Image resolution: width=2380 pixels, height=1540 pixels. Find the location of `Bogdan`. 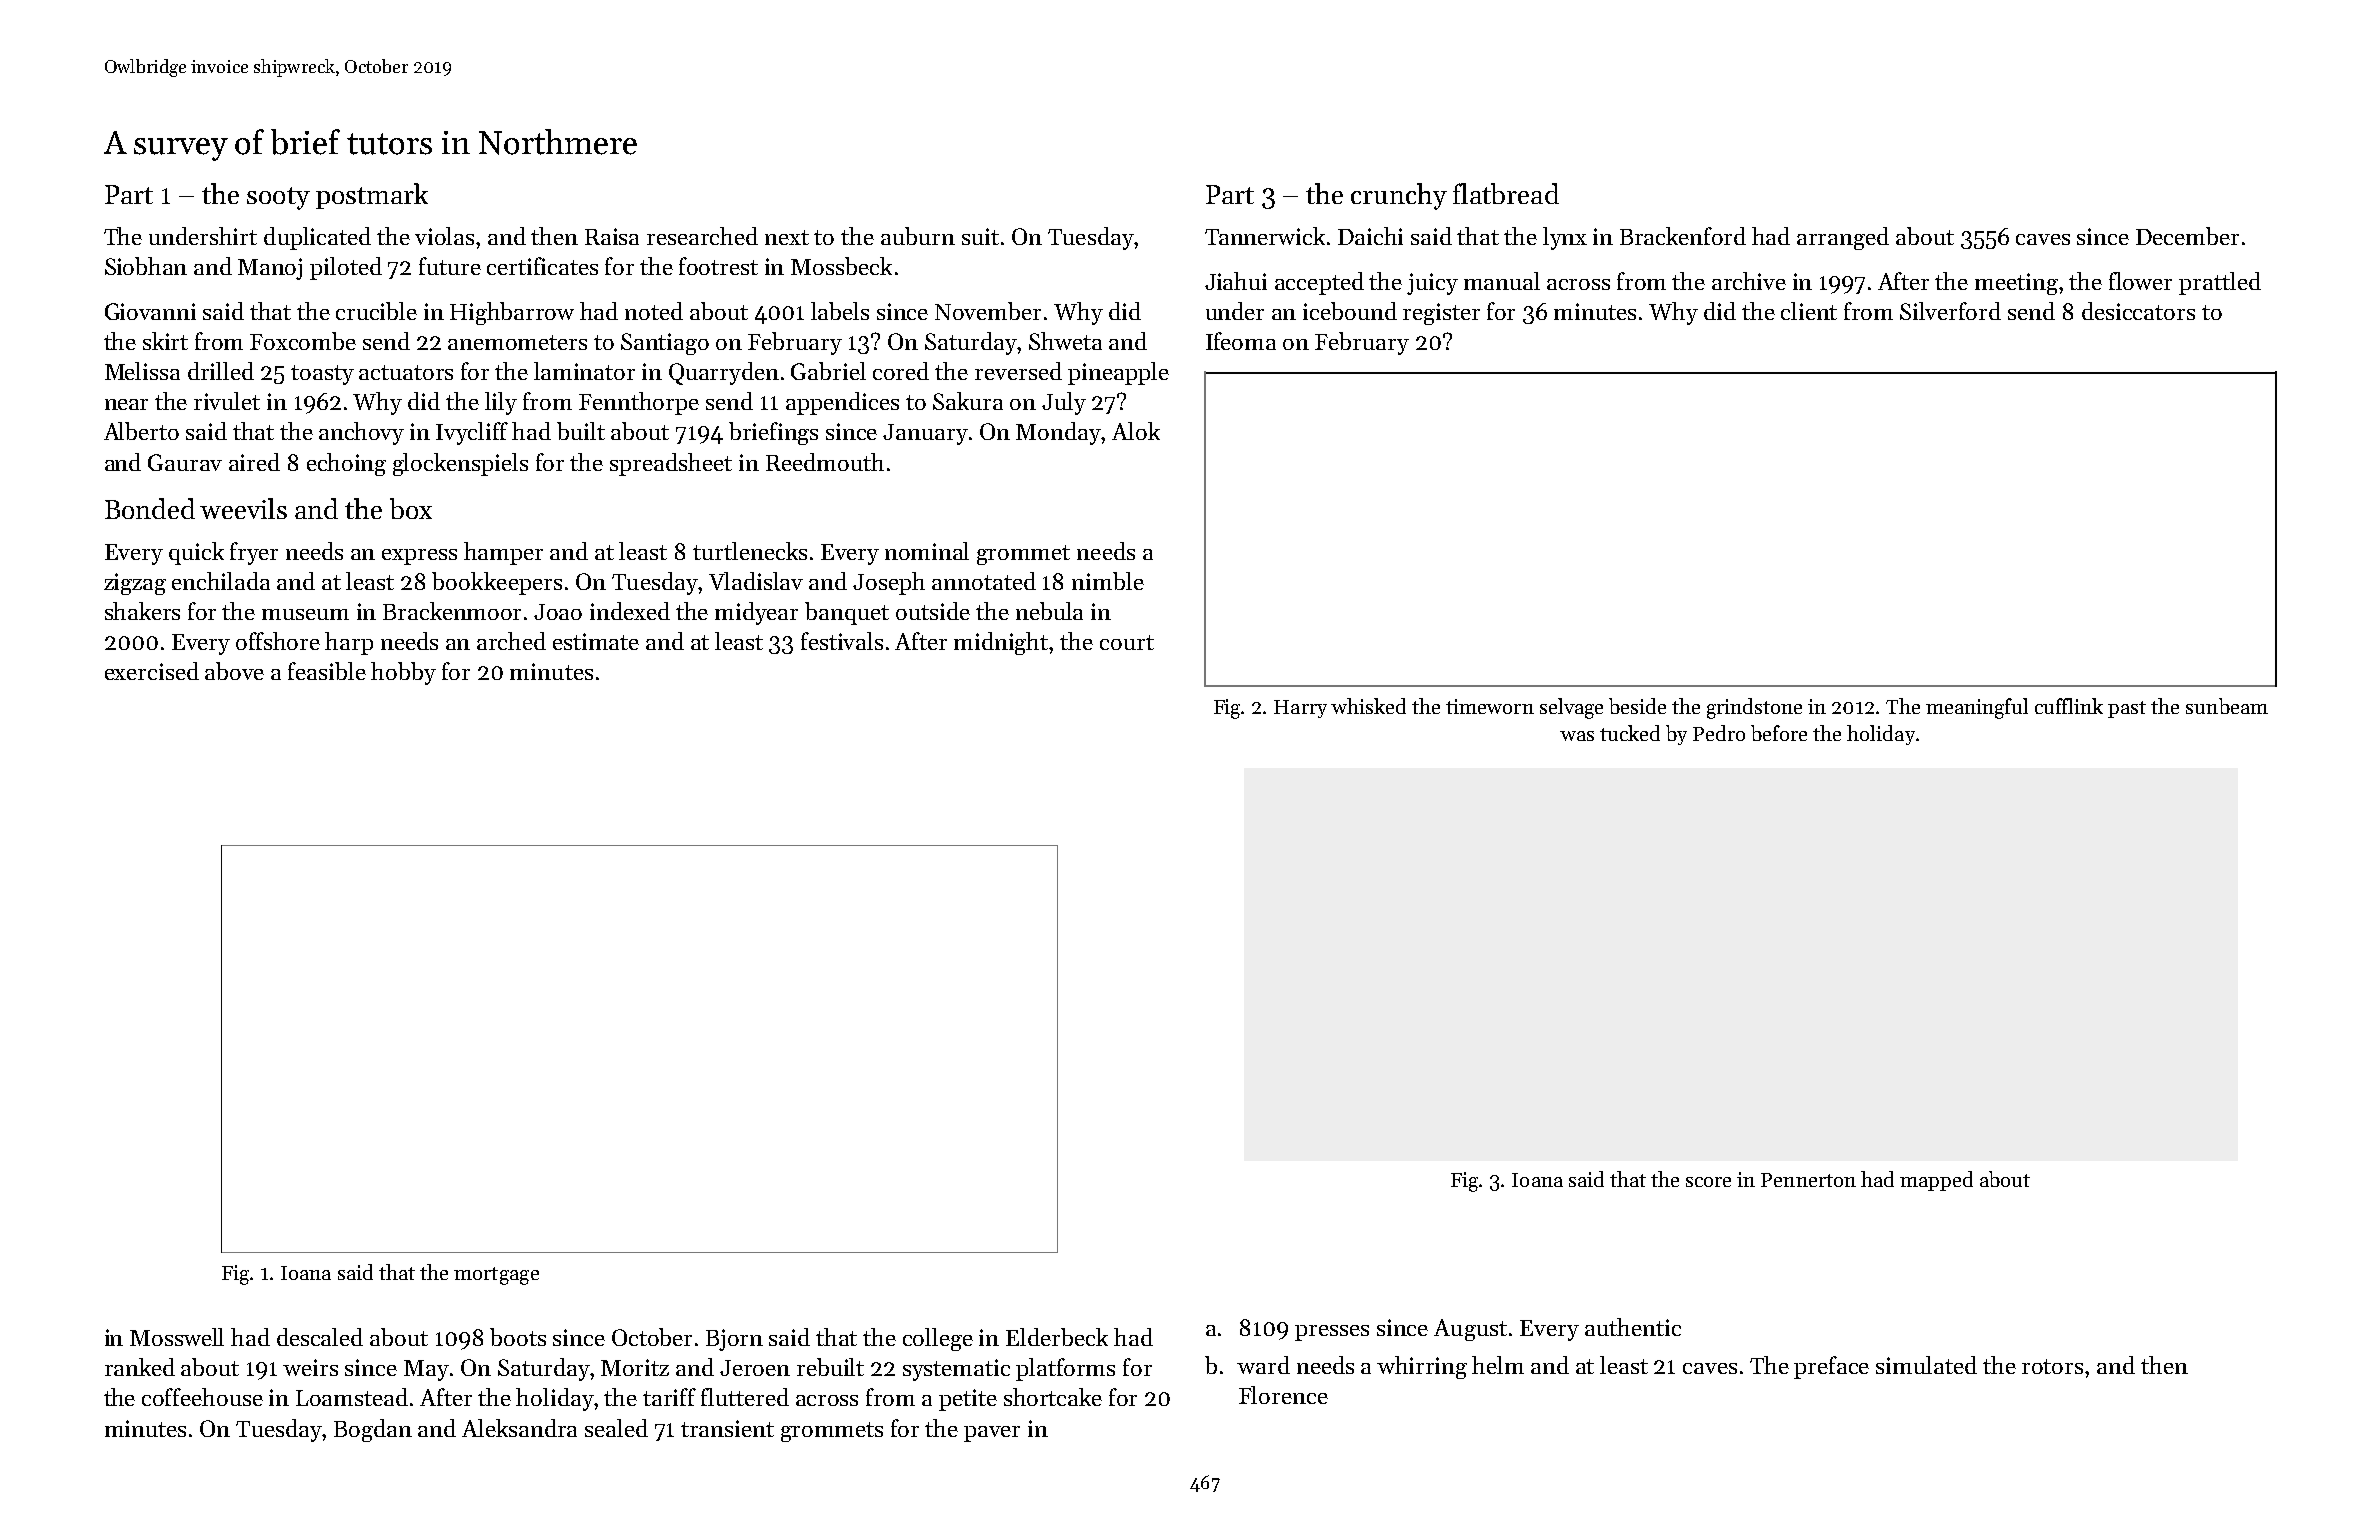

Bogdan is located at coordinates (373, 1430).
